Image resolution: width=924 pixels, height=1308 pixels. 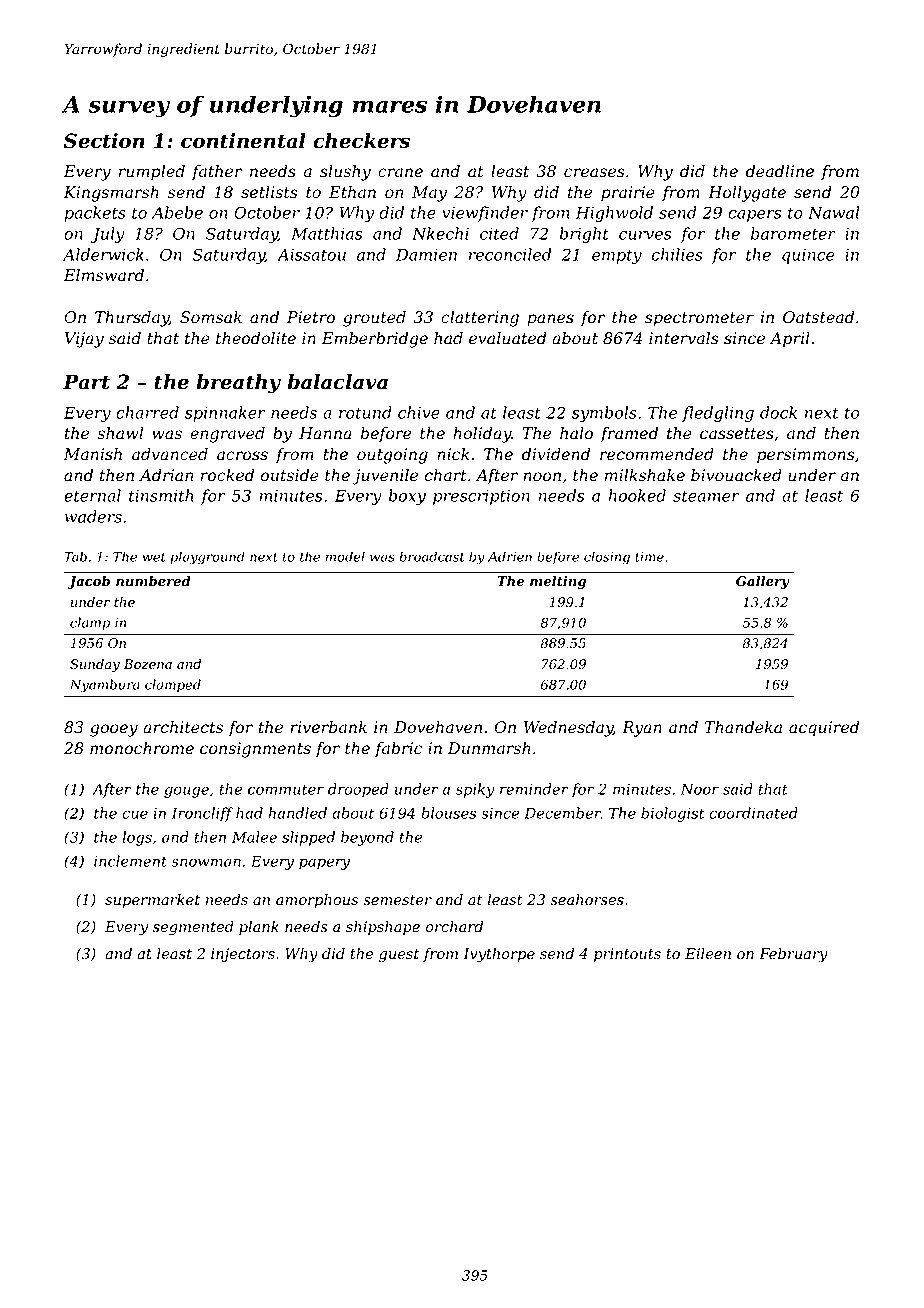 I want to click on monochrome, so click(x=142, y=748).
